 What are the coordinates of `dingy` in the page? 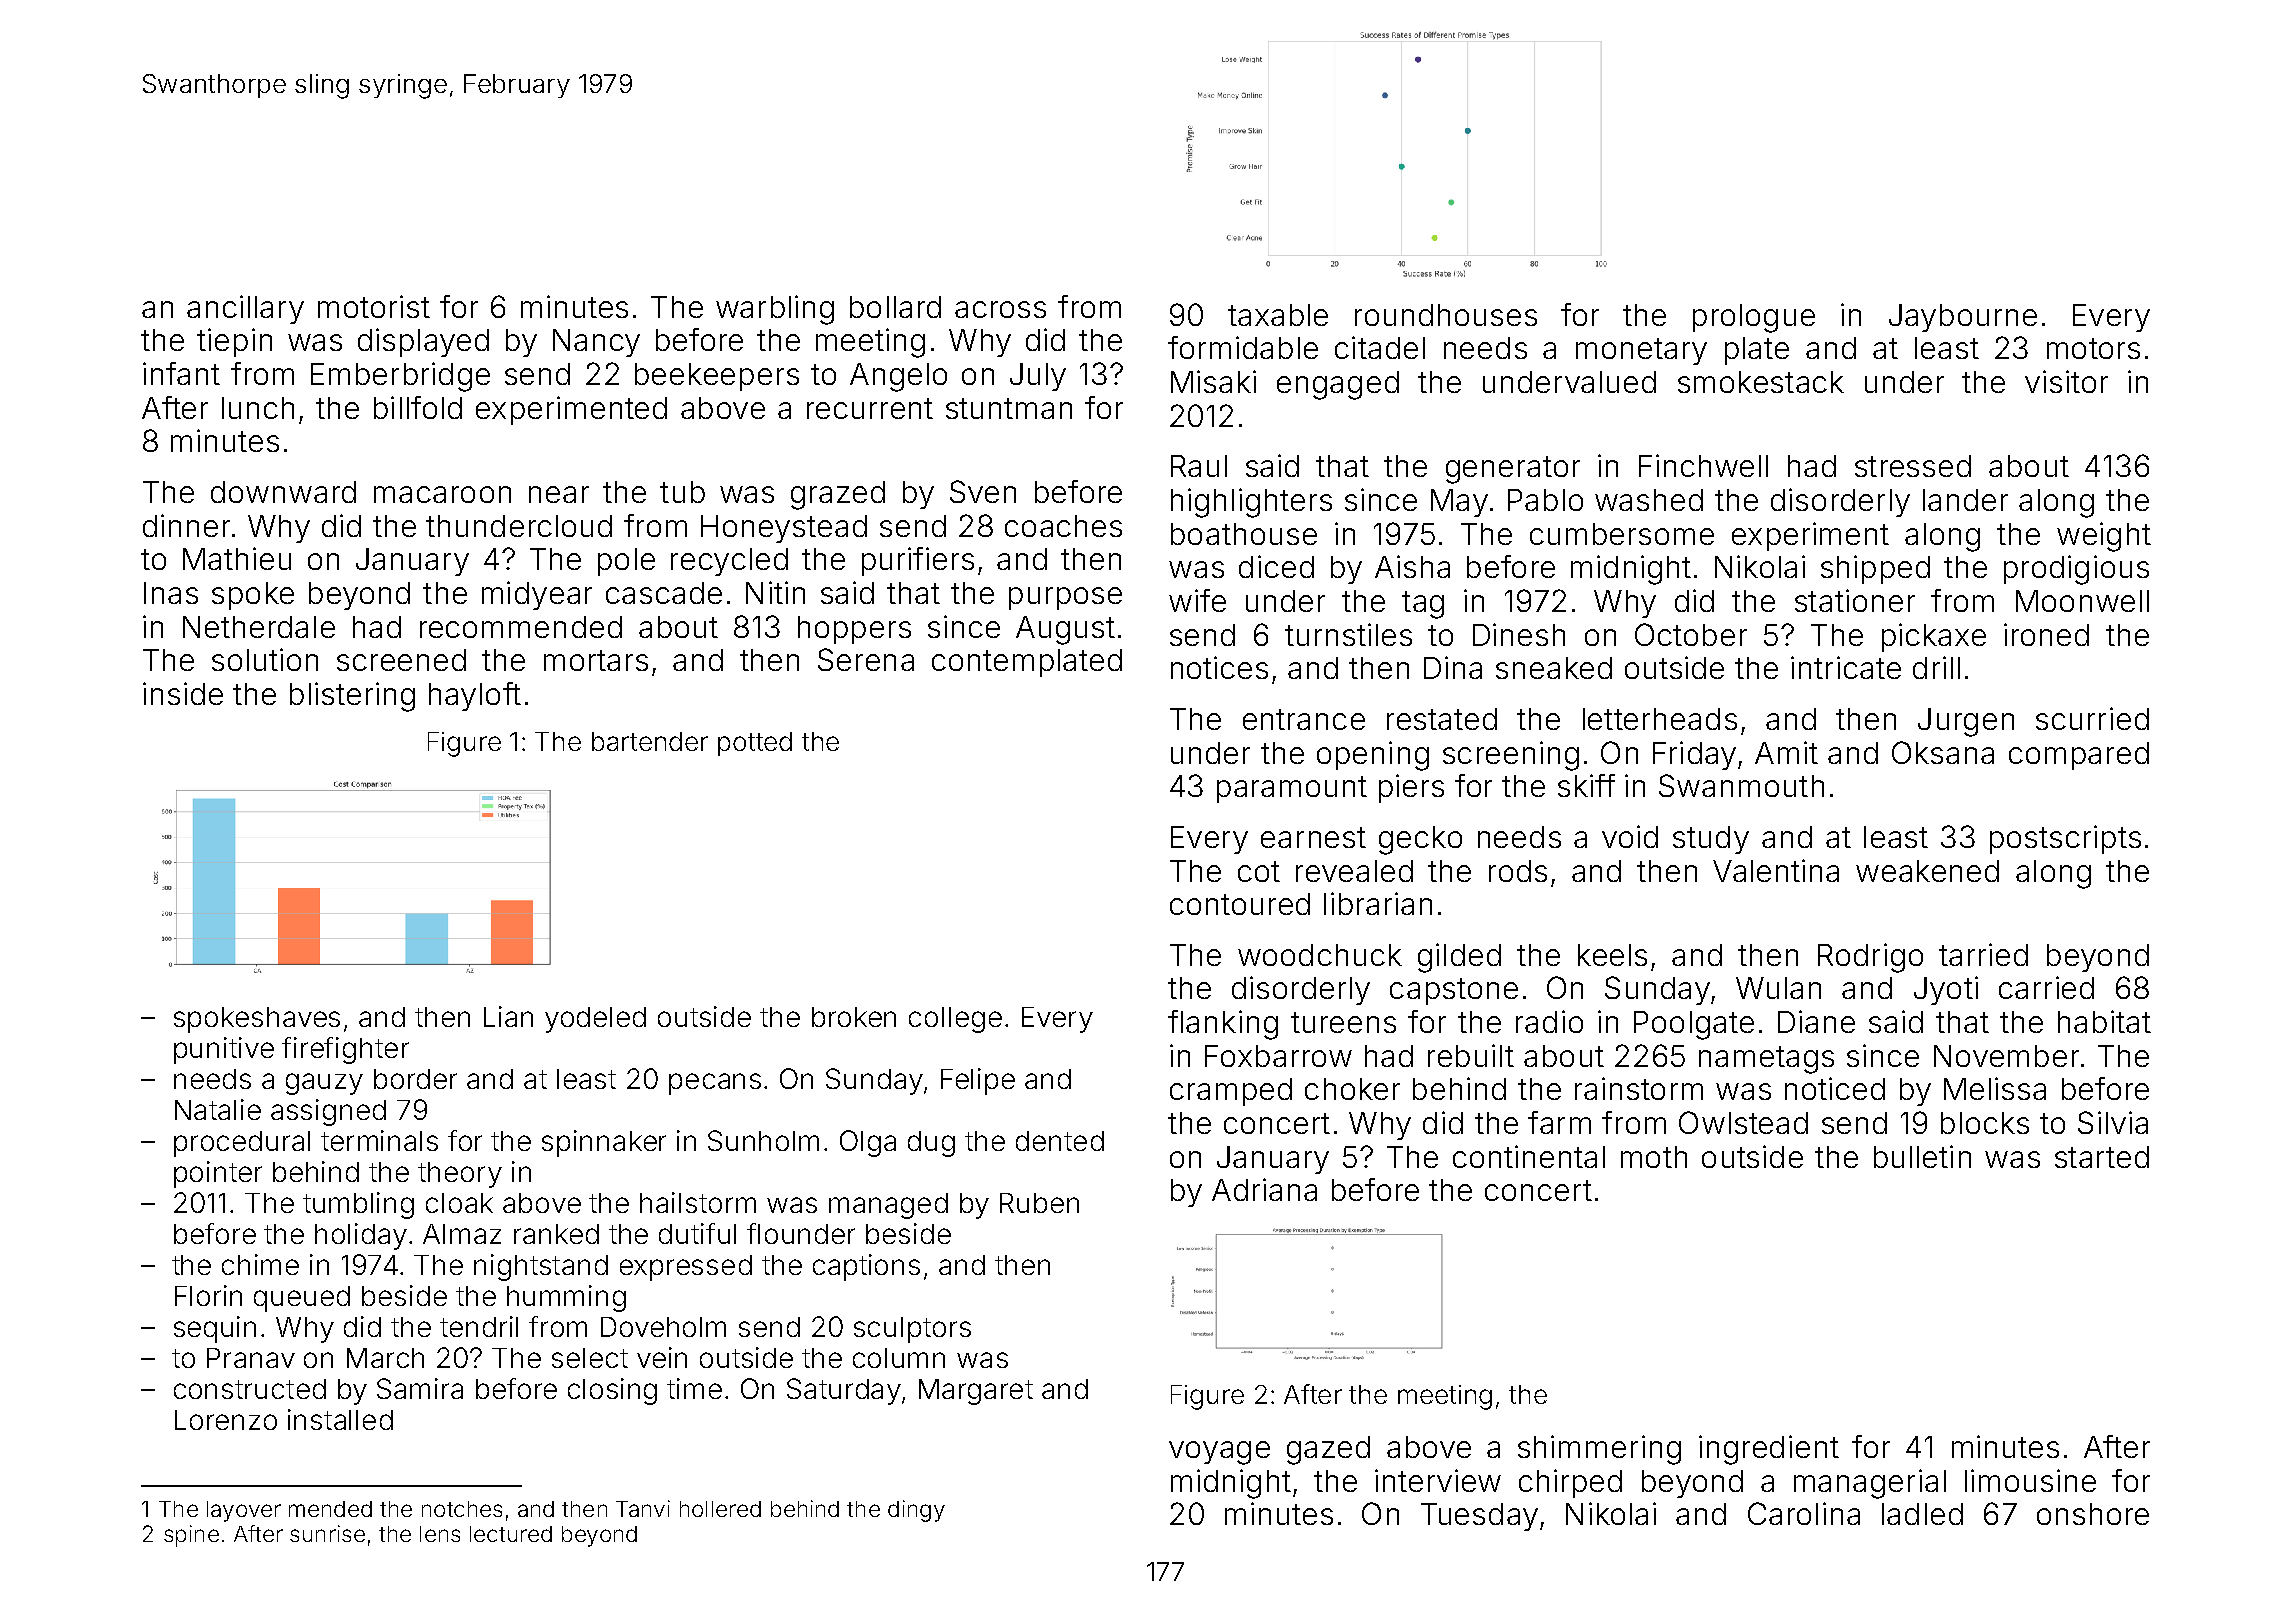 It's located at (916, 1511).
